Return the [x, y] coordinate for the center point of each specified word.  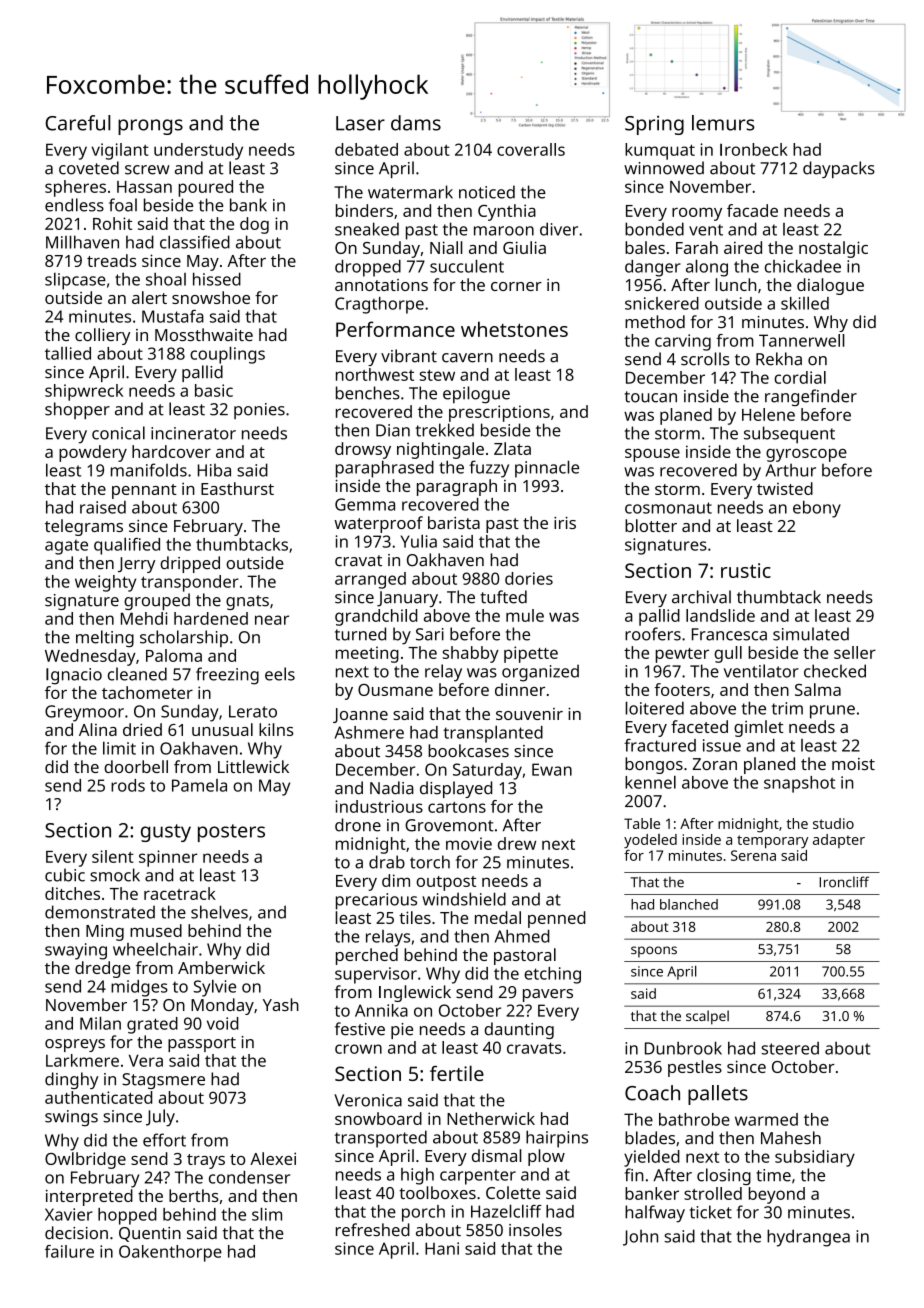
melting [105, 638]
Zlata [512, 448]
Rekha [779, 359]
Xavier [69, 1214]
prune [832, 712]
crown [358, 1049]
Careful [78, 123]
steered [790, 1048]
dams [416, 123]
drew [517, 843]
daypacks [839, 169]
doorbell [136, 766]
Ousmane [395, 690]
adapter [839, 841]
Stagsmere [163, 1081]
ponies [259, 411]
